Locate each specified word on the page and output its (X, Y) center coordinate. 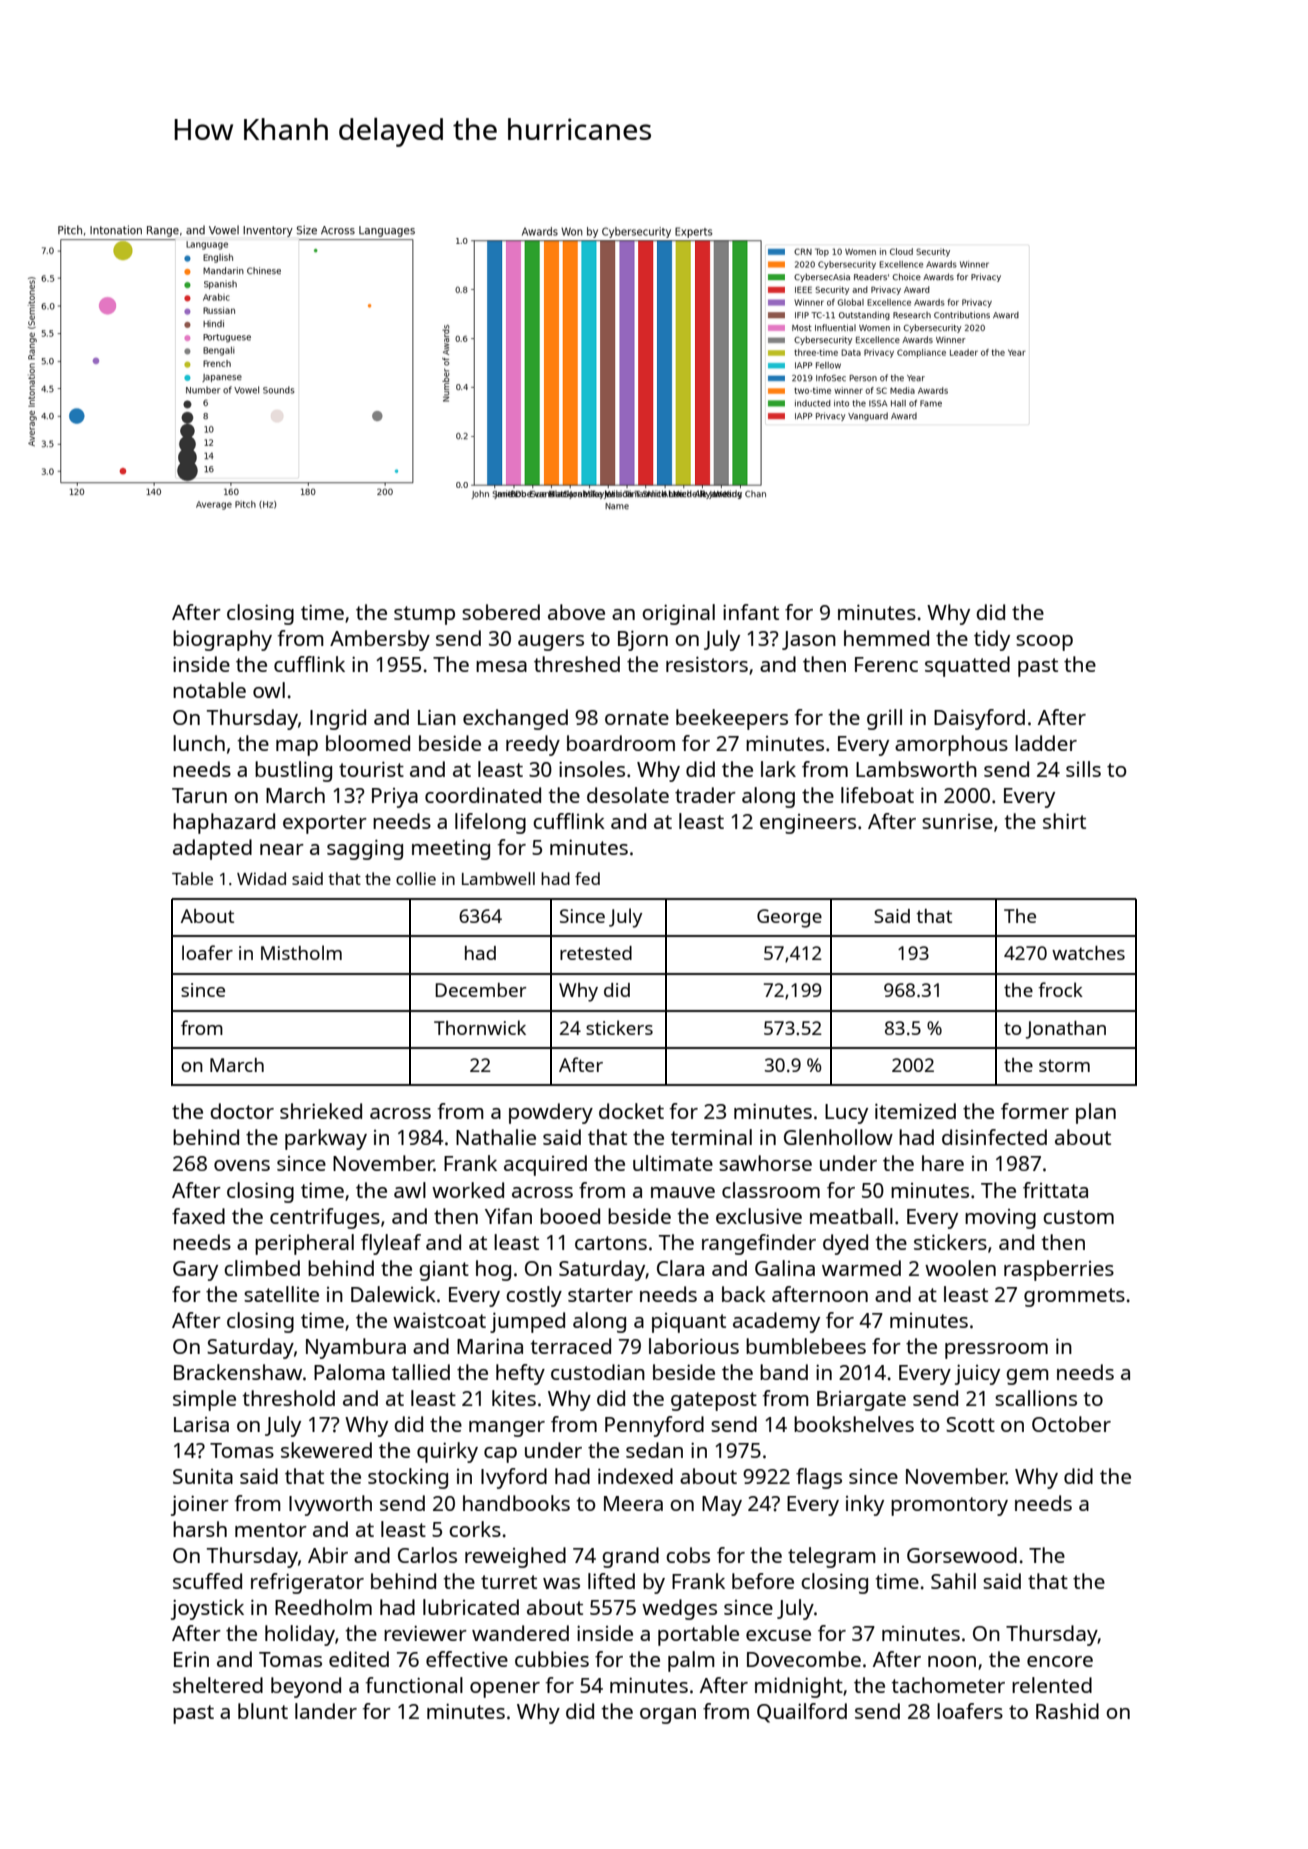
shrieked (321, 1111)
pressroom (996, 1351)
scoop (1044, 643)
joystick (207, 1609)
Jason (809, 640)
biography (222, 640)
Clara (680, 1268)
